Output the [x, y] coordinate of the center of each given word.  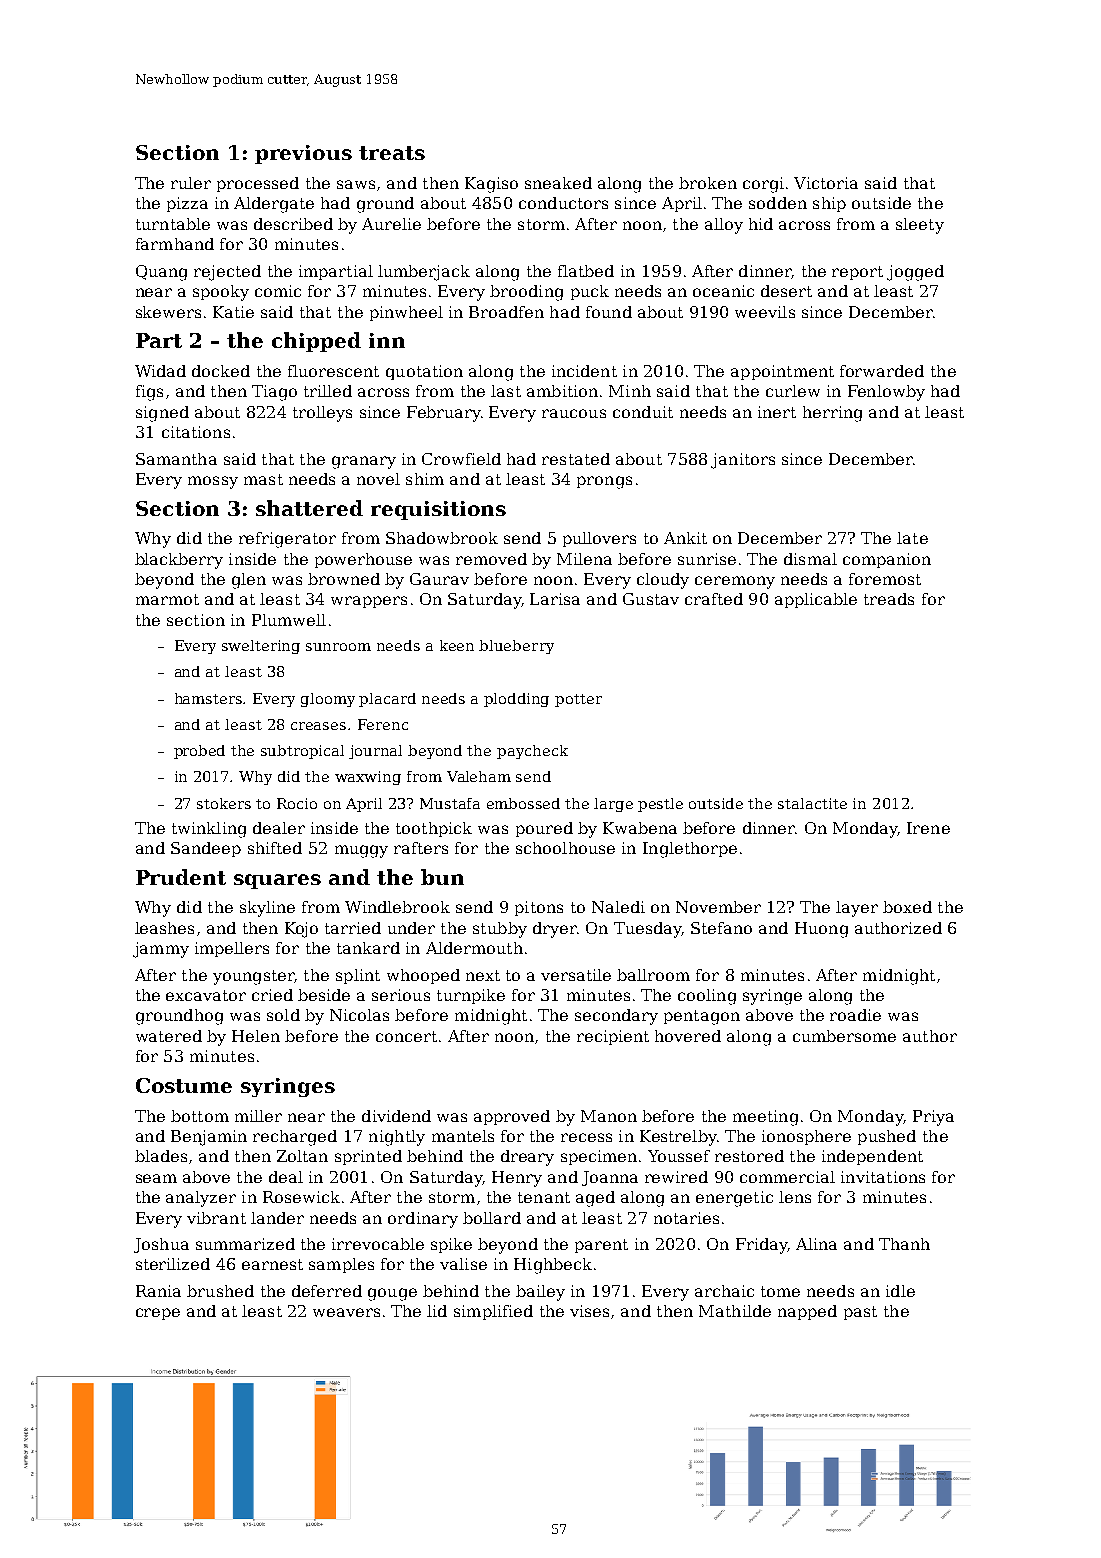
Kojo [301, 930]
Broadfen [506, 312]
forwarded [882, 371]
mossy [213, 482]
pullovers [599, 539]
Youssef [679, 1156]
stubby [500, 930]
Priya [933, 1118]
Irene [928, 828]
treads [889, 599]
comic [278, 291]
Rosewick [301, 1197]
